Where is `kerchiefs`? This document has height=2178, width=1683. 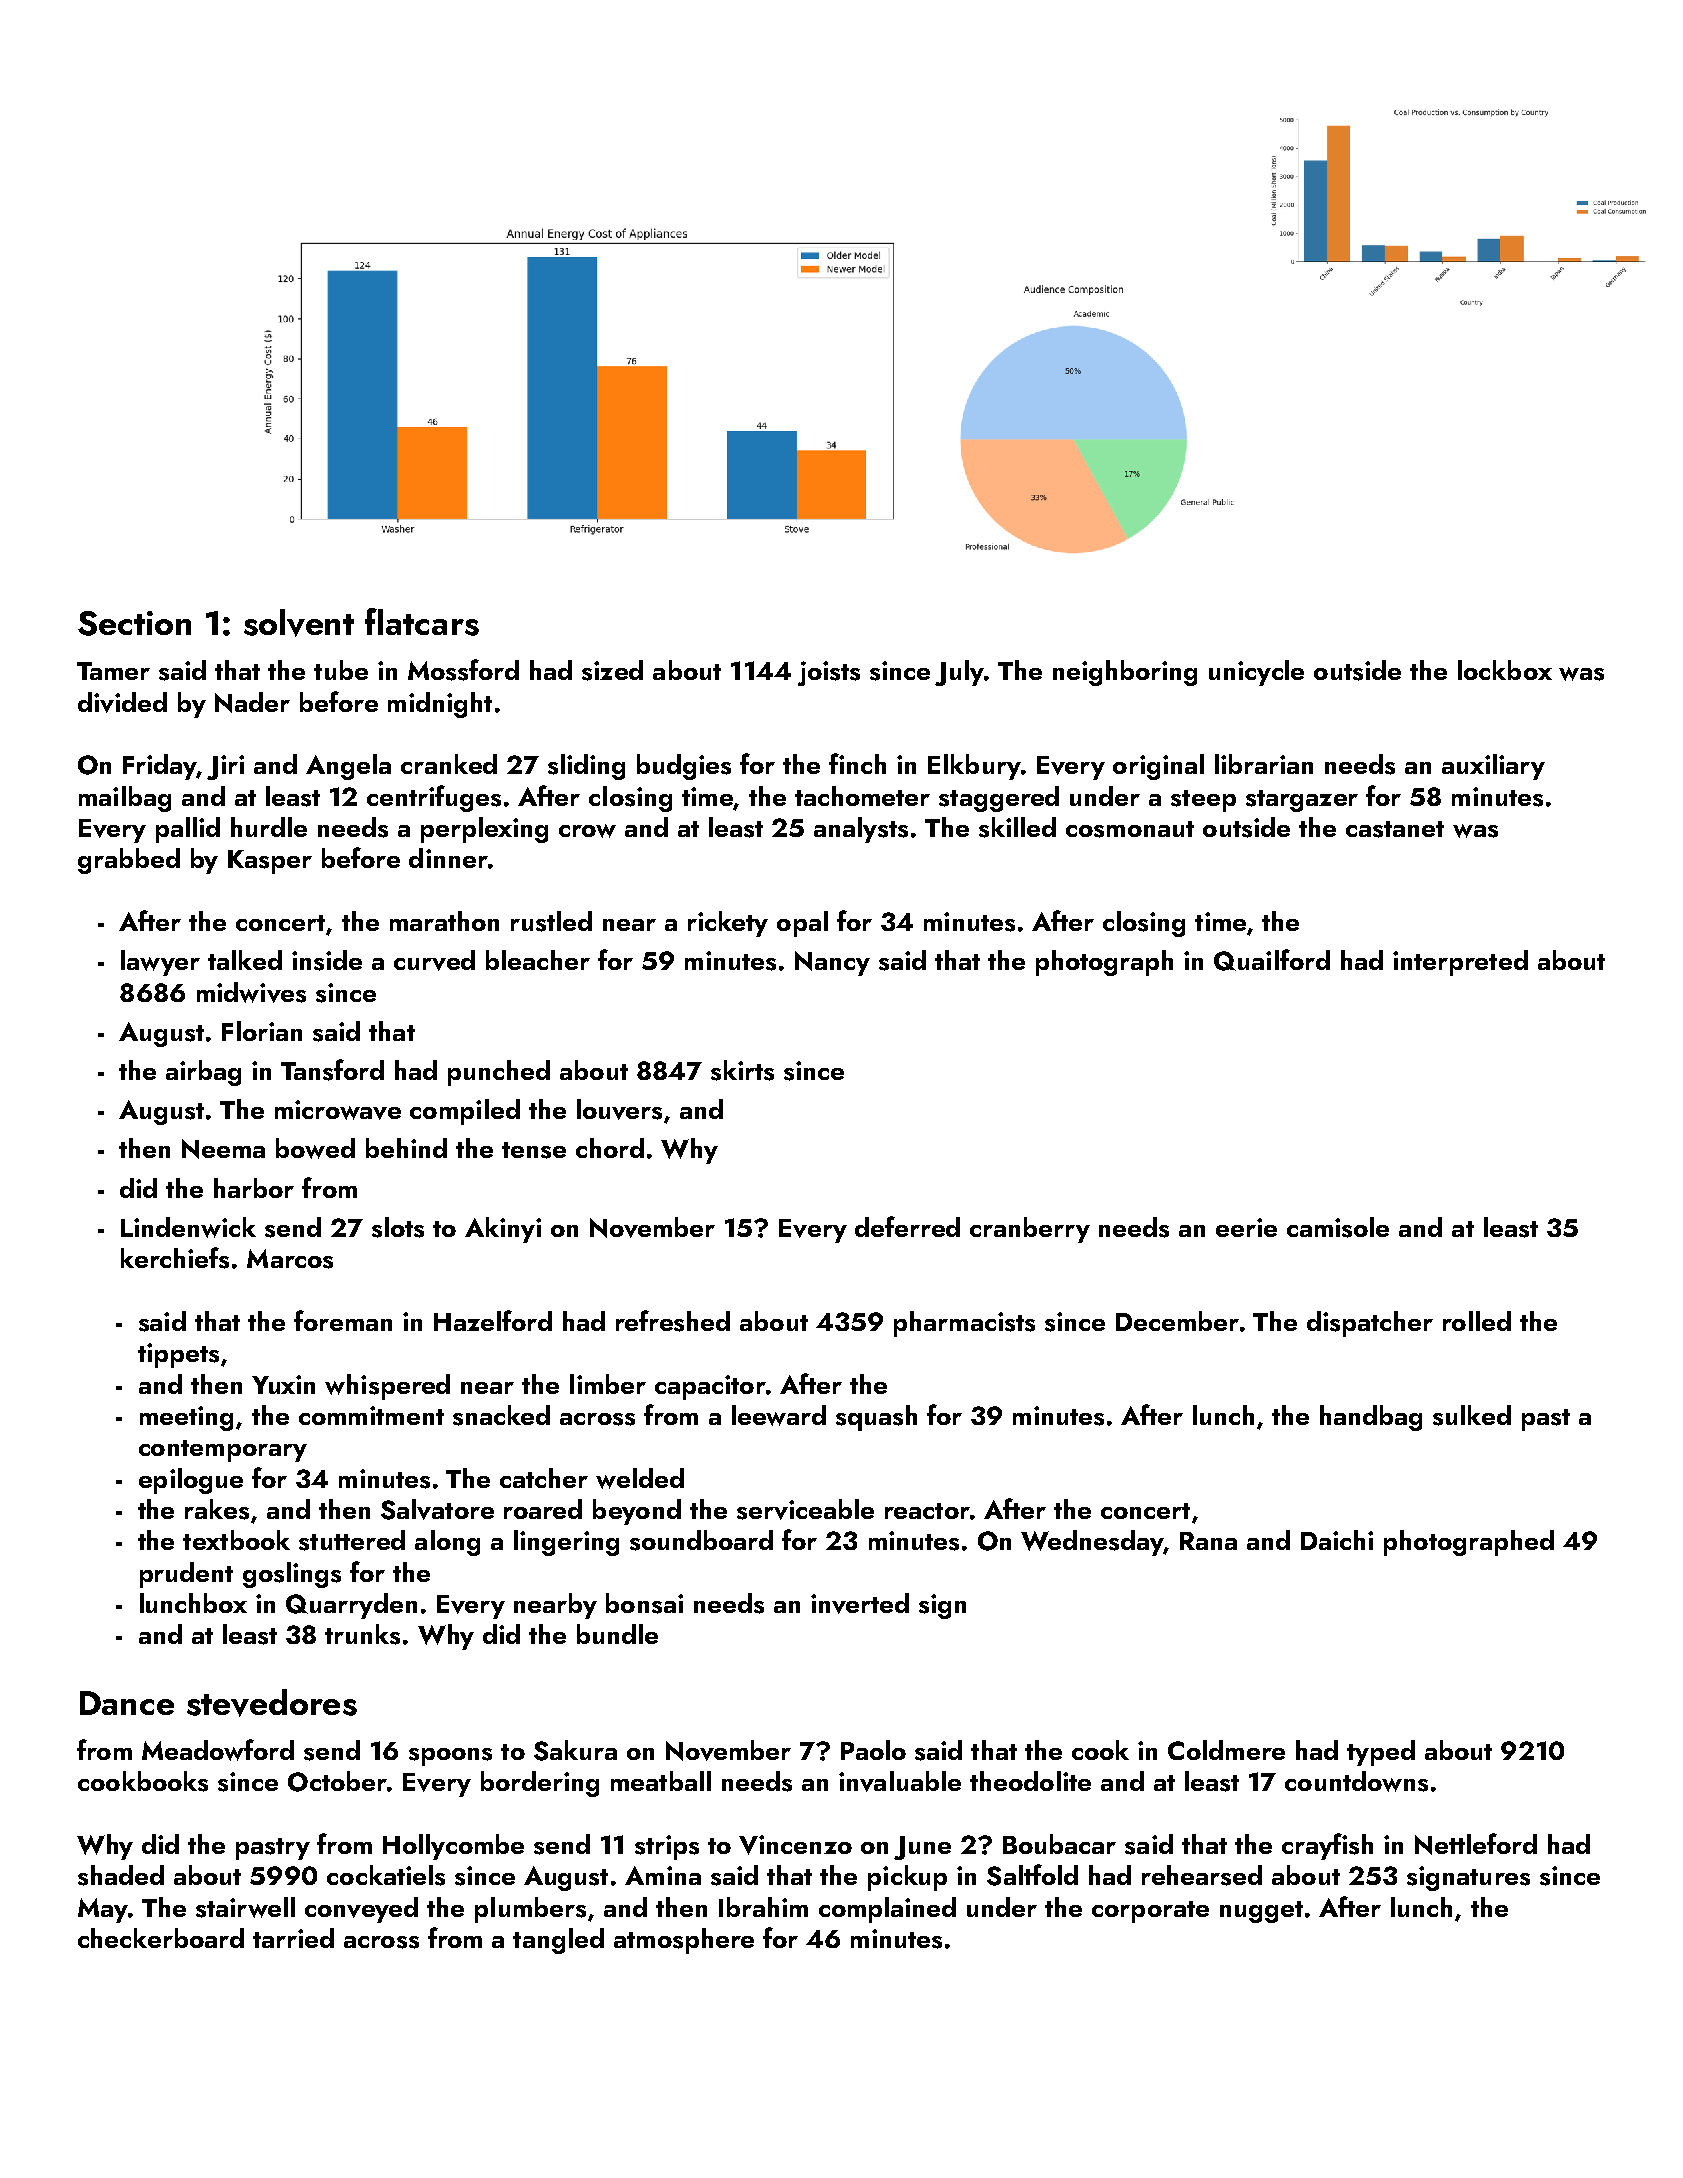
kerchiefs is located at coordinates (175, 1258).
